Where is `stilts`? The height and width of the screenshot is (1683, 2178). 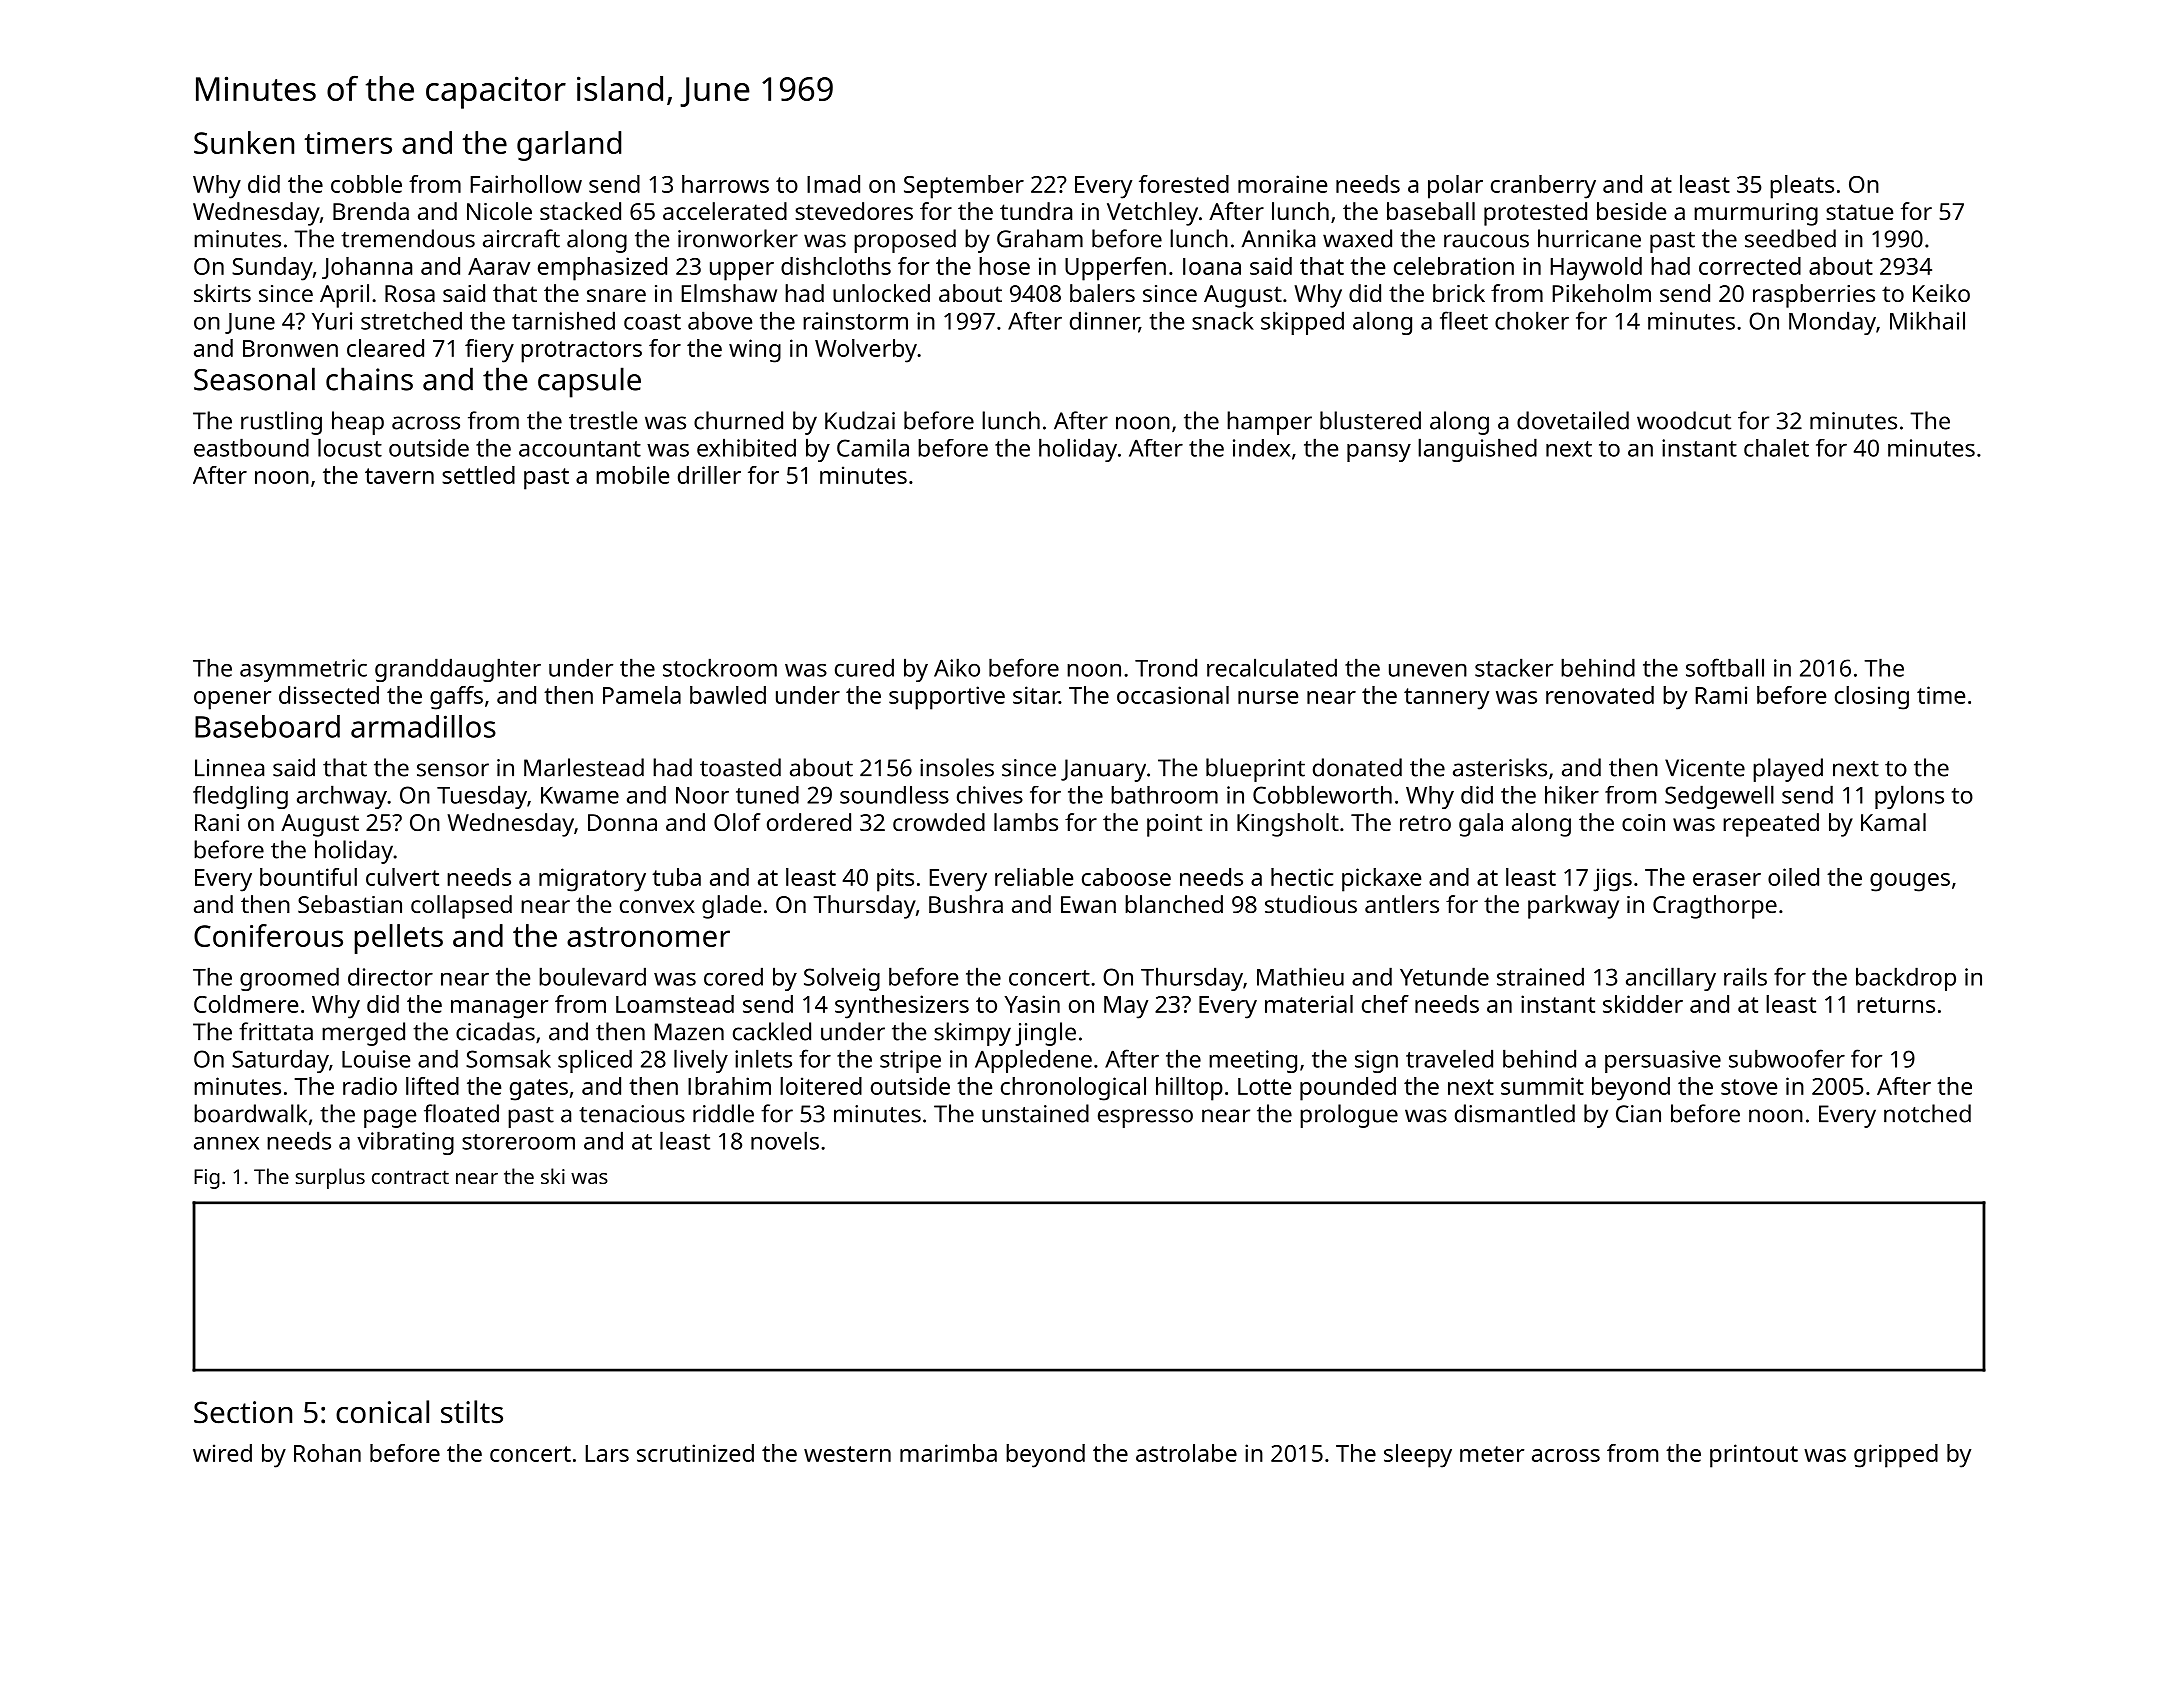 stilts is located at coordinates (472, 1412).
